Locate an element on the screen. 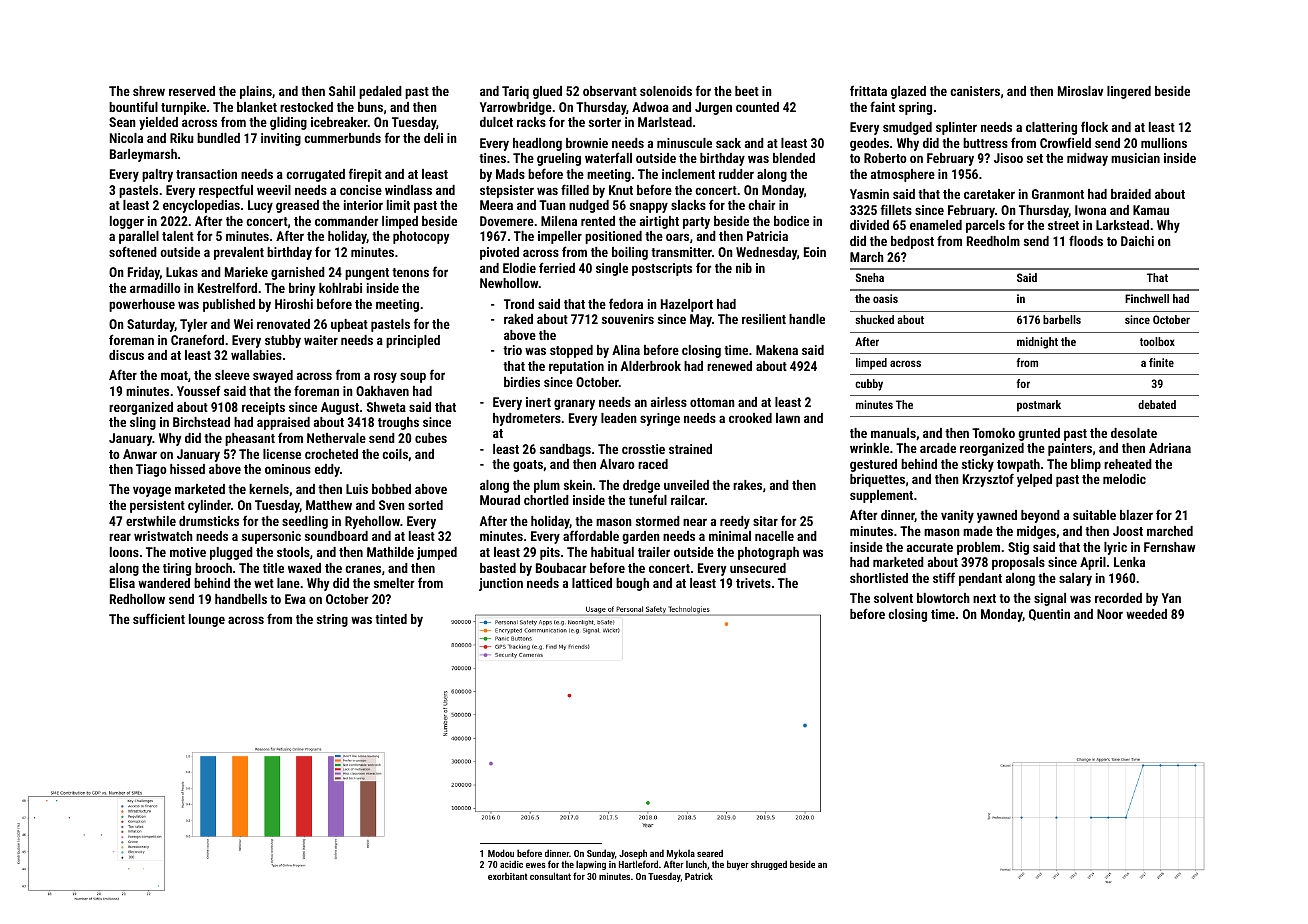 The image size is (1308, 924). logger is located at coordinates (127, 222).
